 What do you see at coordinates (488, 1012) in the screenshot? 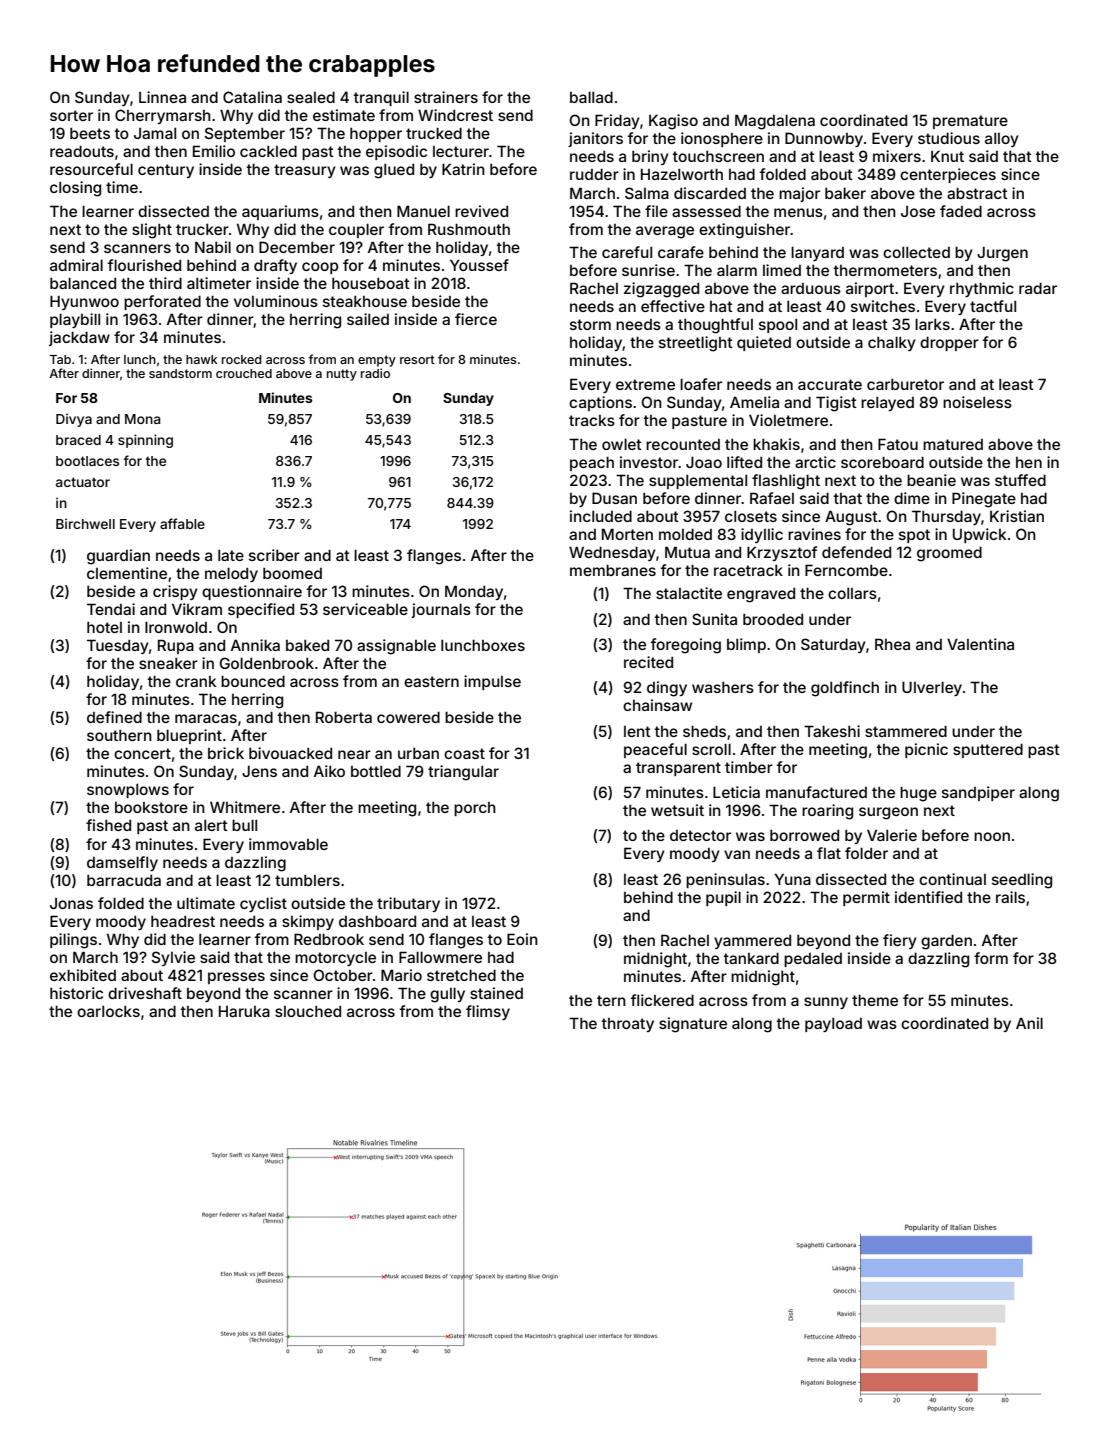
I see `flimsy` at bounding box center [488, 1012].
